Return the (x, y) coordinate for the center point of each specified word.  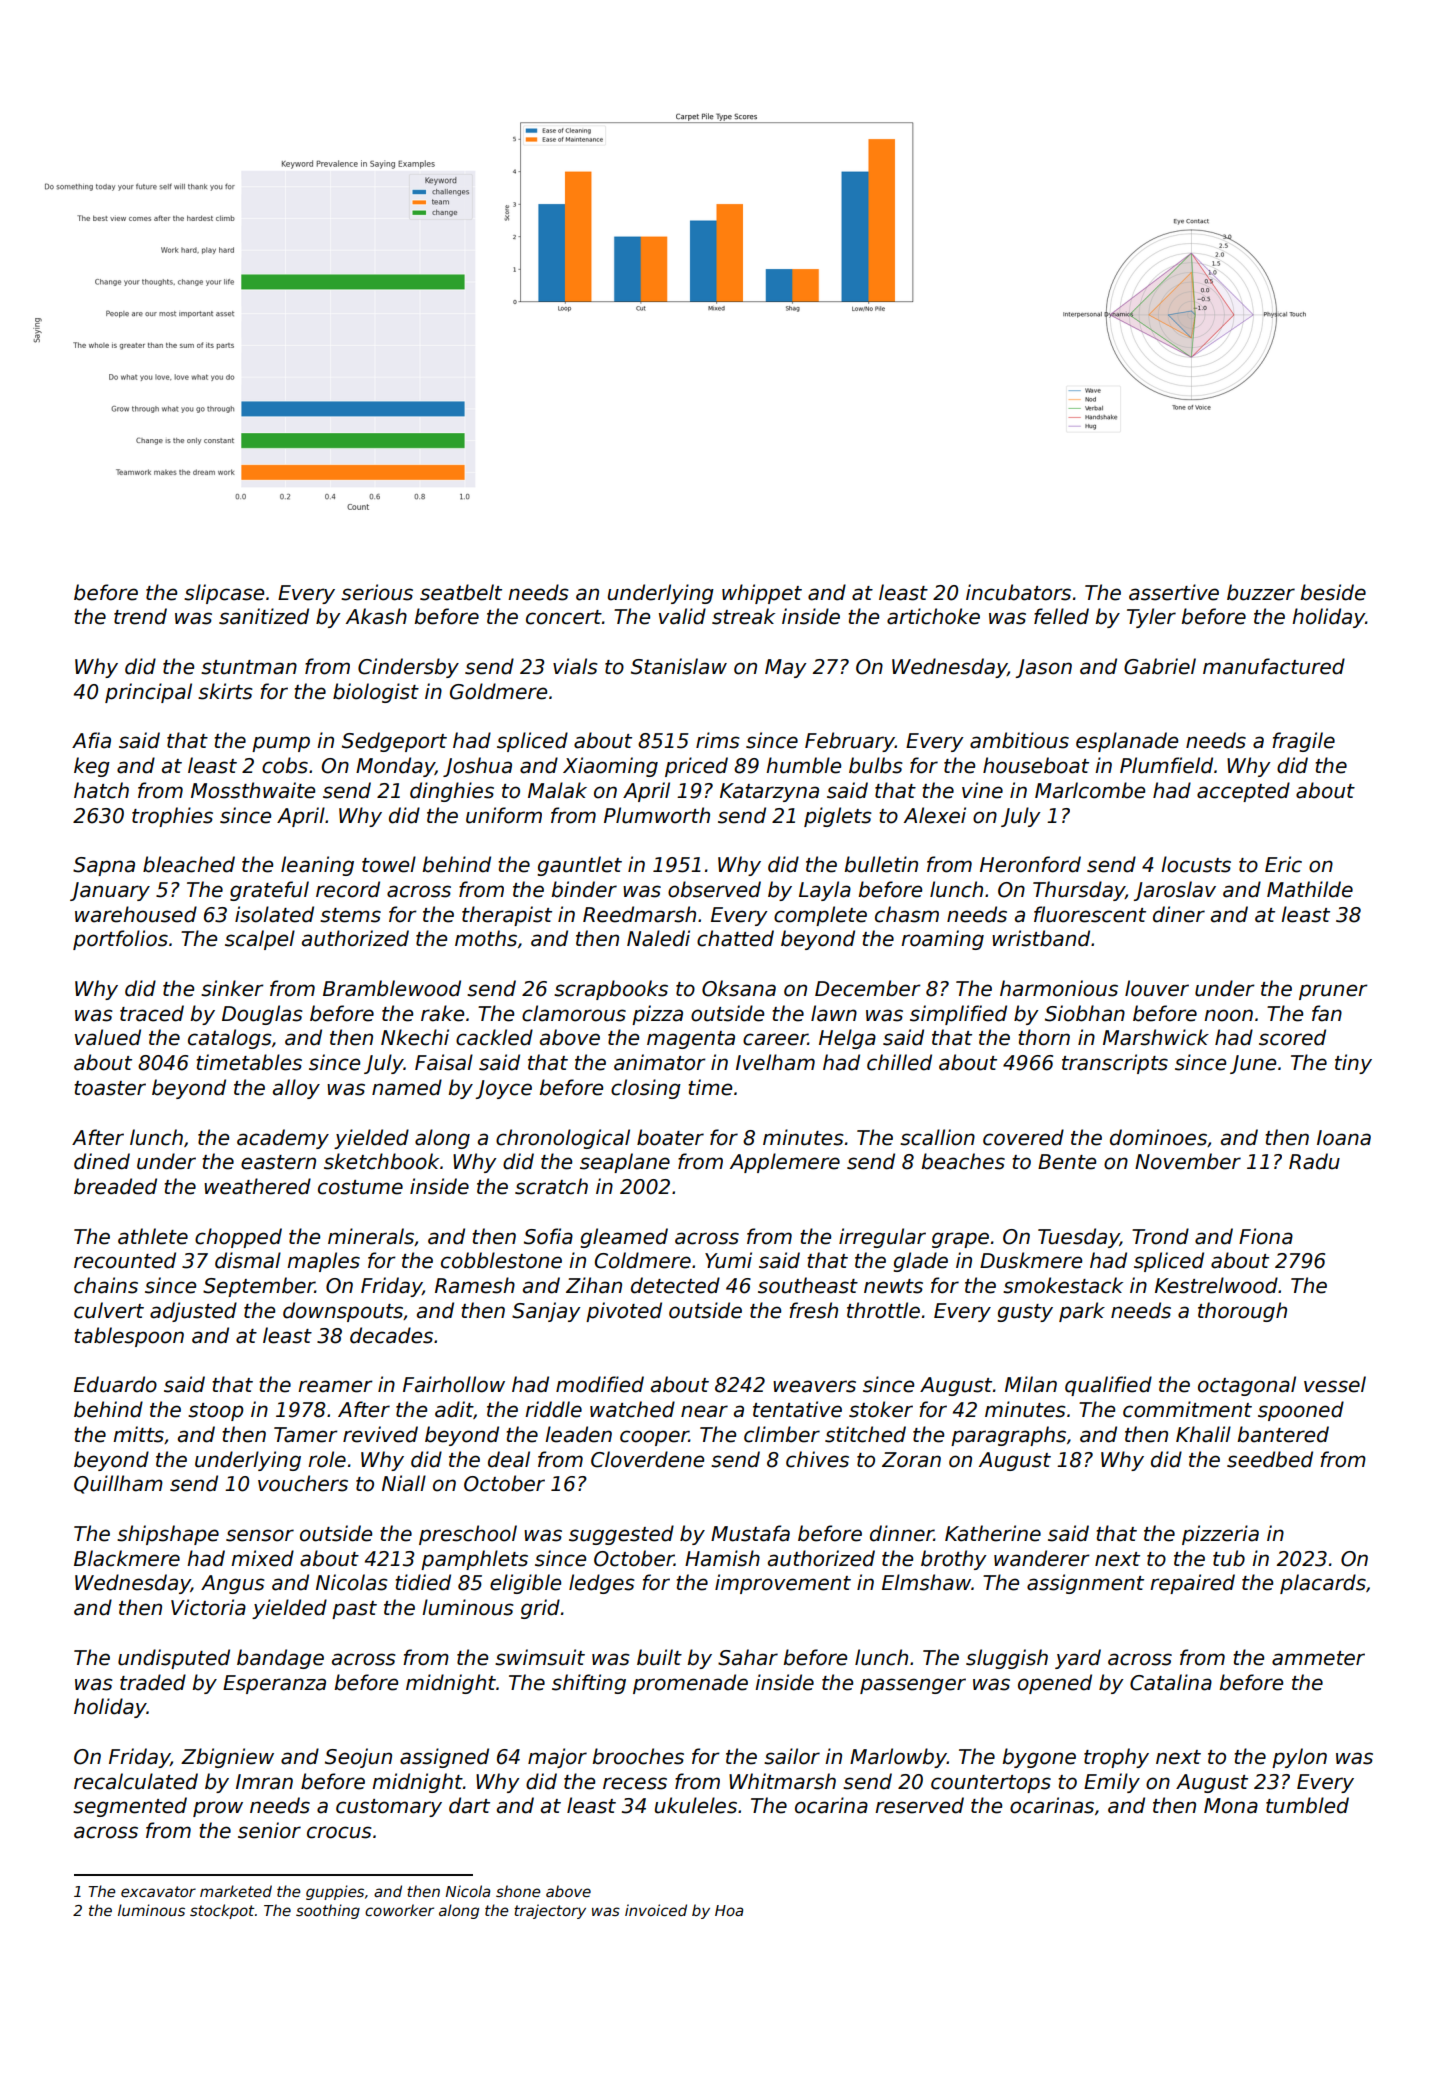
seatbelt (461, 592)
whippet (762, 594)
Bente (1067, 1162)
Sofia (548, 1236)
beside (1333, 592)
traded (153, 1682)
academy (283, 1139)
